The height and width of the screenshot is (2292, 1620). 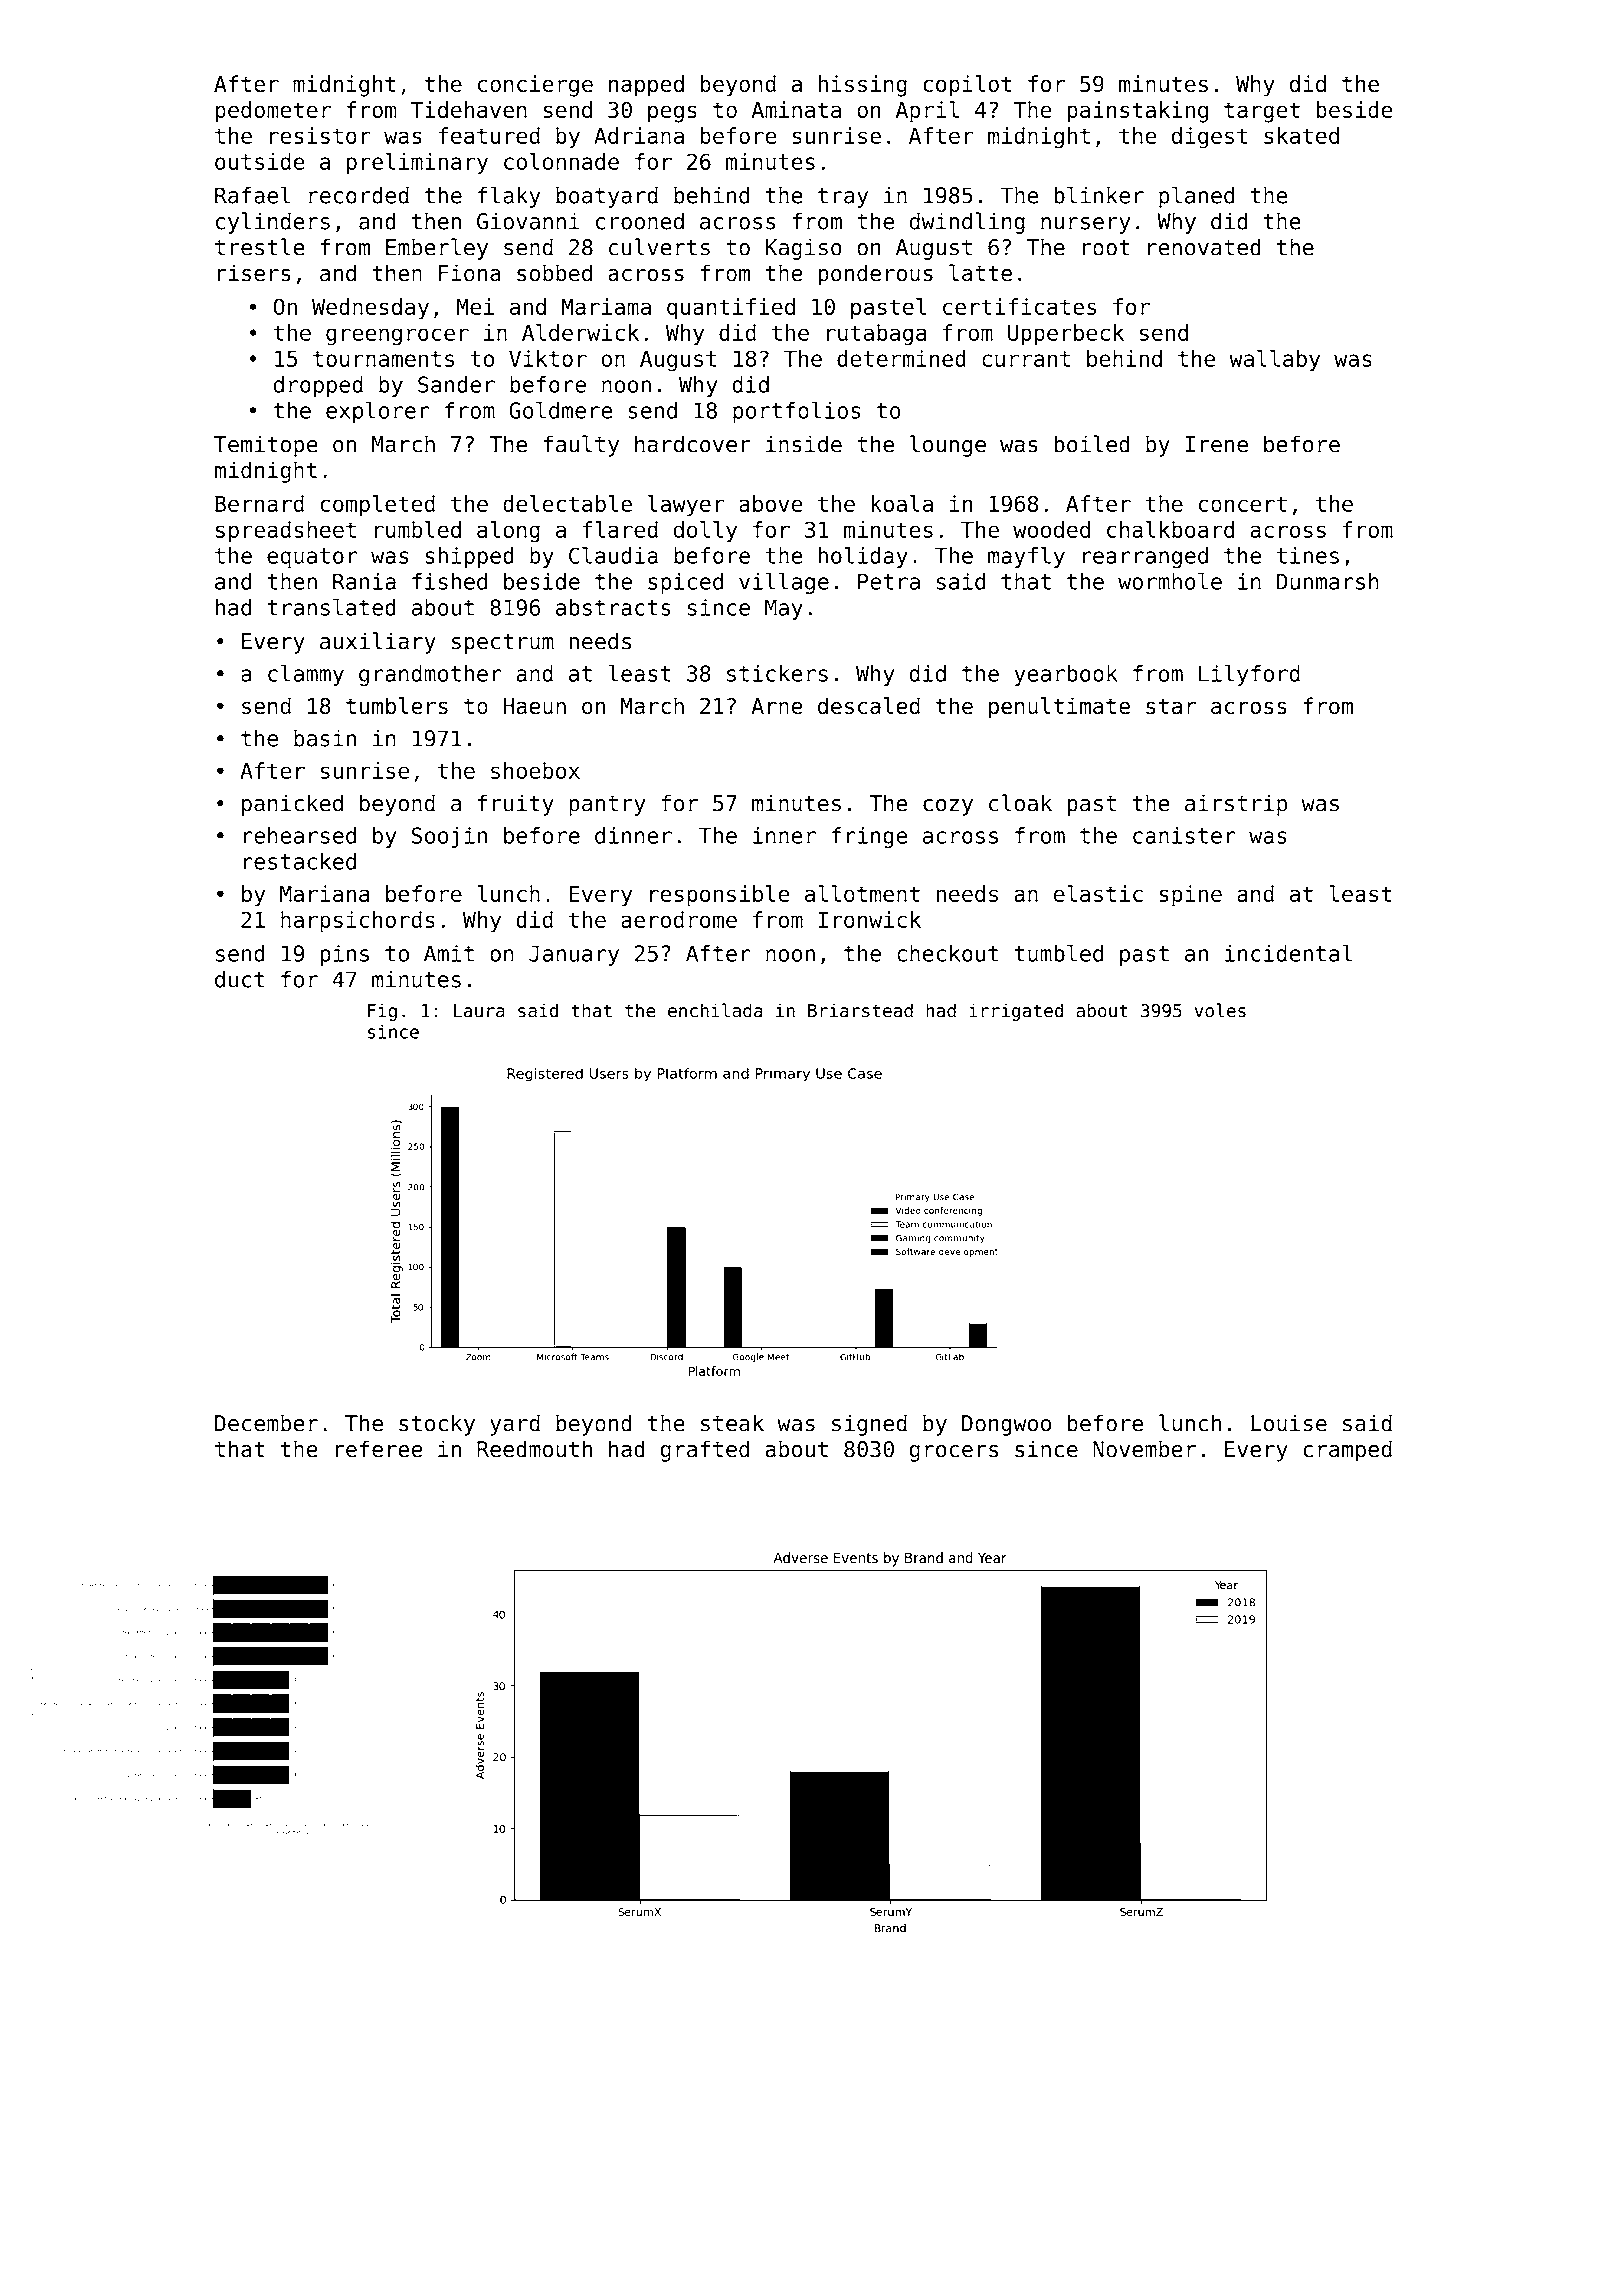 What do you see at coordinates (1236, 805) in the screenshot?
I see `airstrip` at bounding box center [1236, 805].
